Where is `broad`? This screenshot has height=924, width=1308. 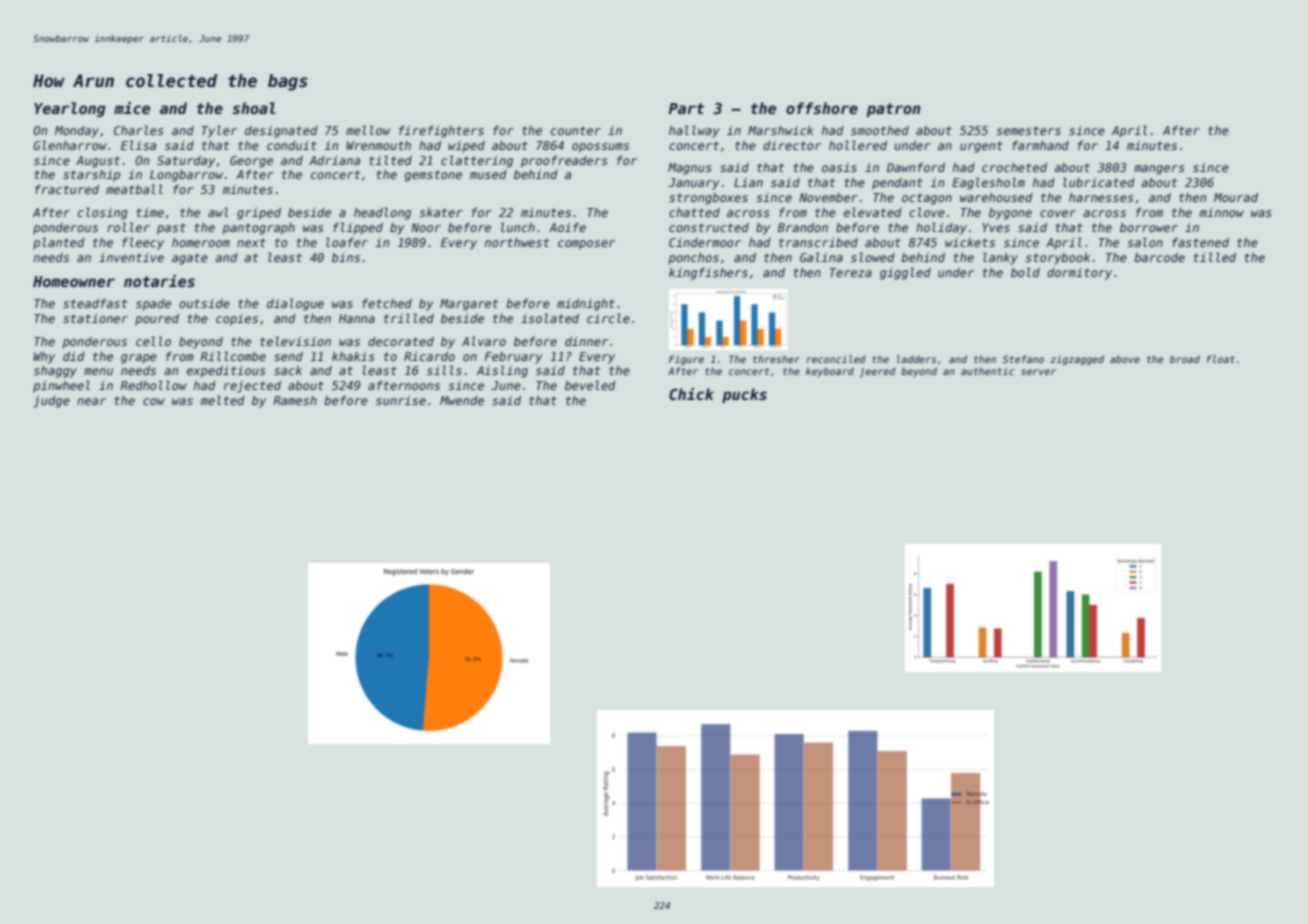 broad is located at coordinates (1185, 359).
